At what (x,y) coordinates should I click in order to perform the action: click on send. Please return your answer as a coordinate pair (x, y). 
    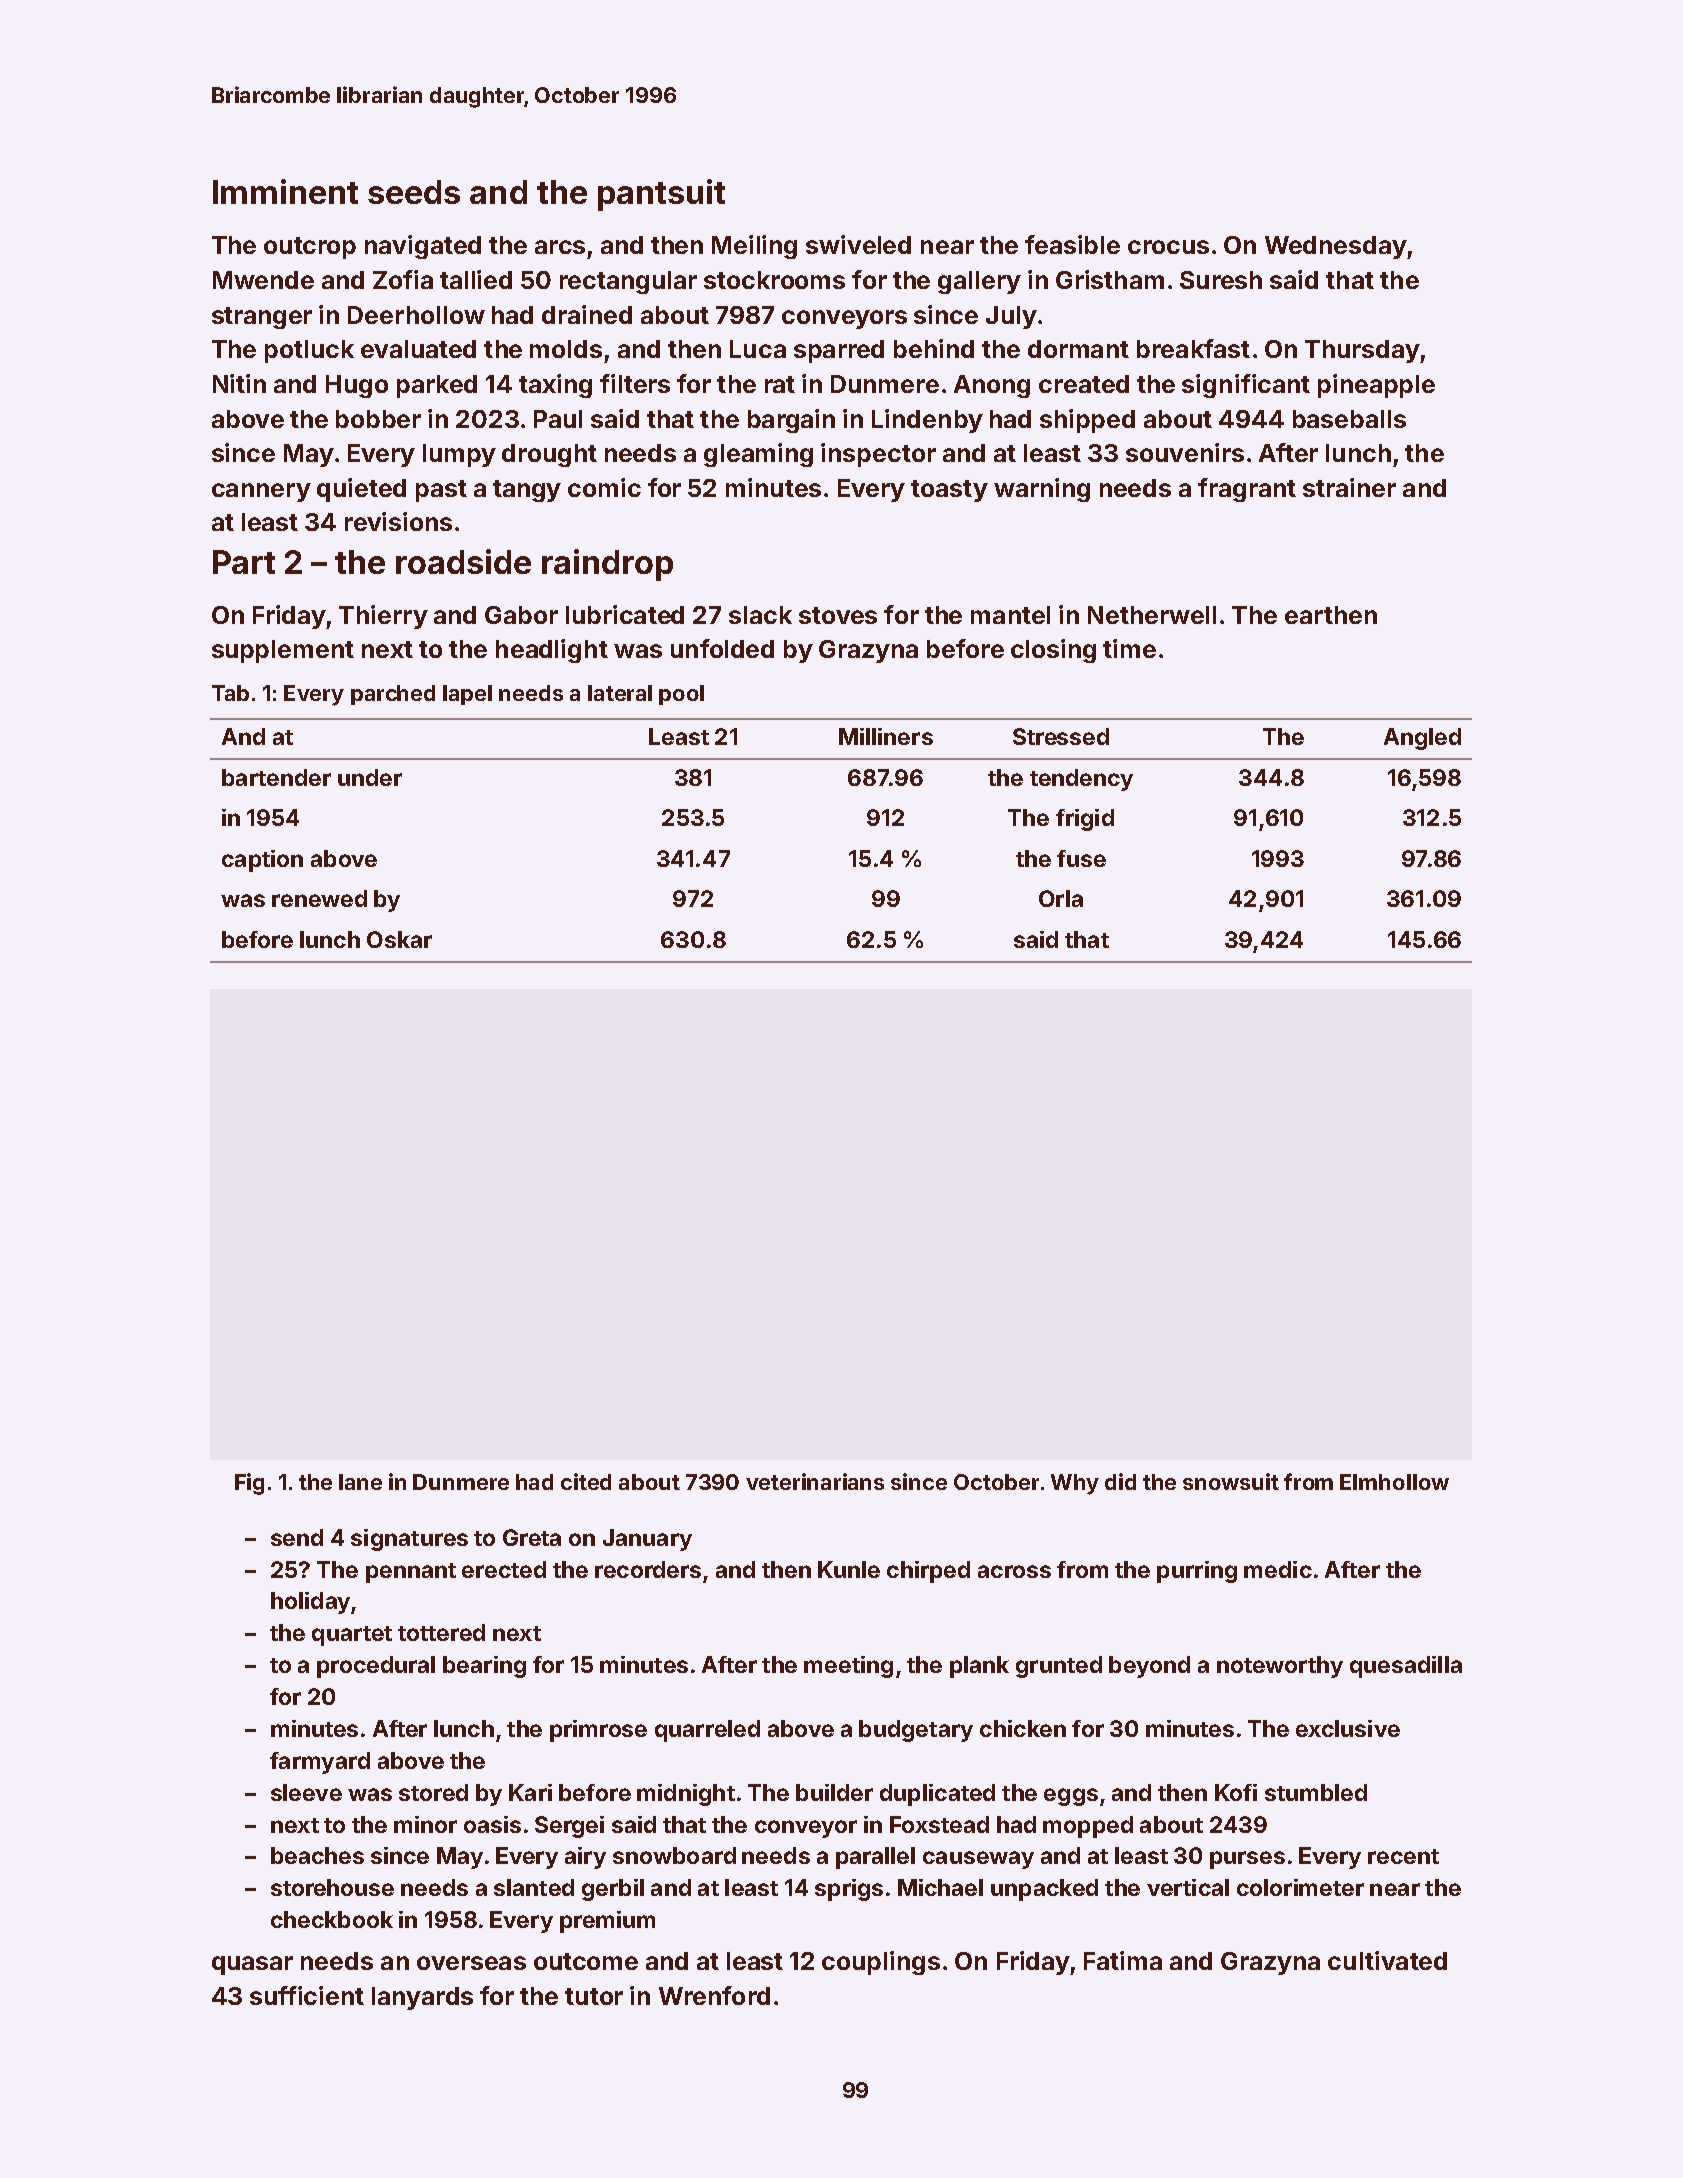
    Looking at the image, I should click on (297, 1537).
